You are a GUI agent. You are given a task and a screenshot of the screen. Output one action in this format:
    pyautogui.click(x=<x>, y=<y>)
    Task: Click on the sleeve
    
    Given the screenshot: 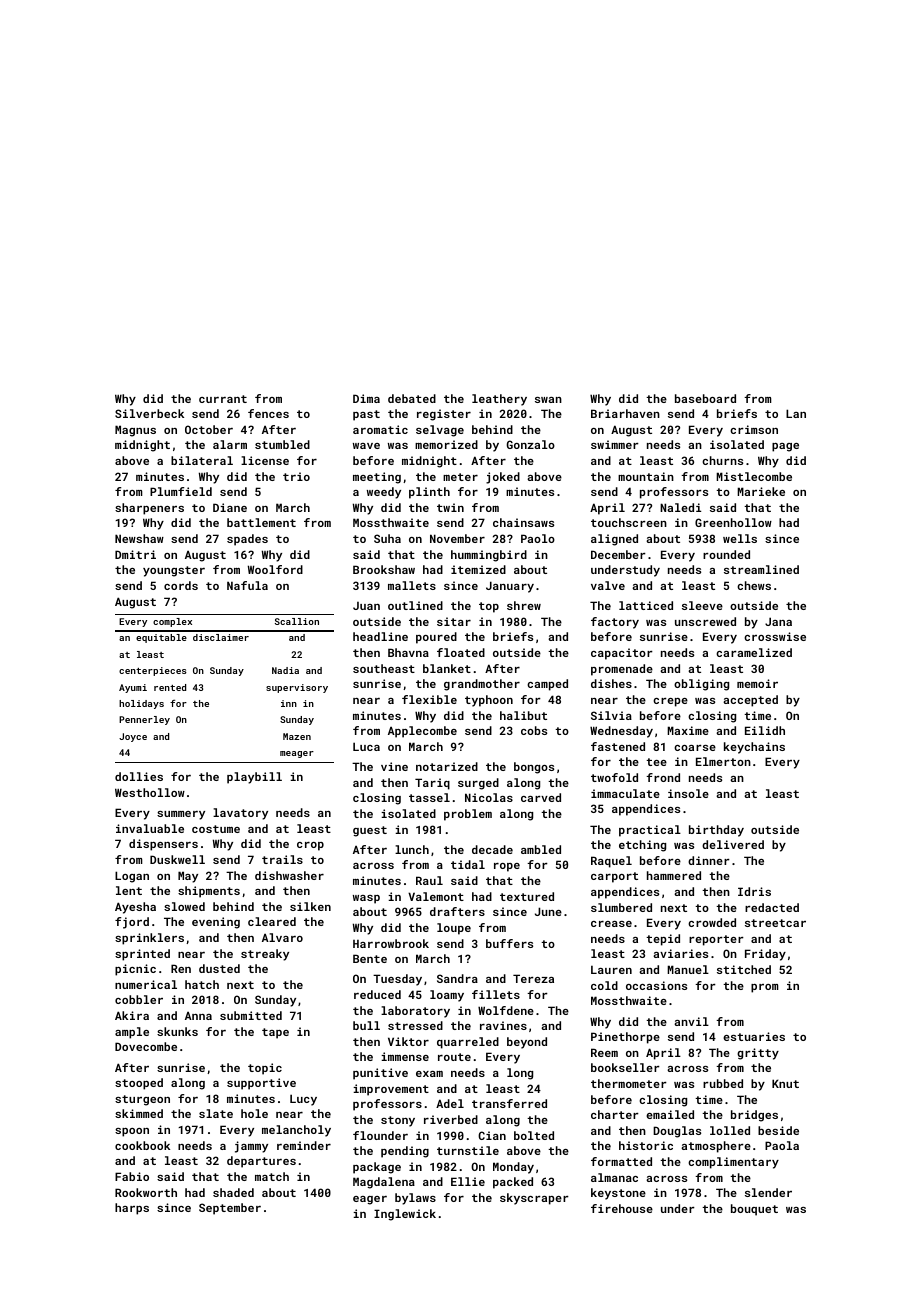 What is the action you would take?
    pyautogui.click(x=702, y=605)
